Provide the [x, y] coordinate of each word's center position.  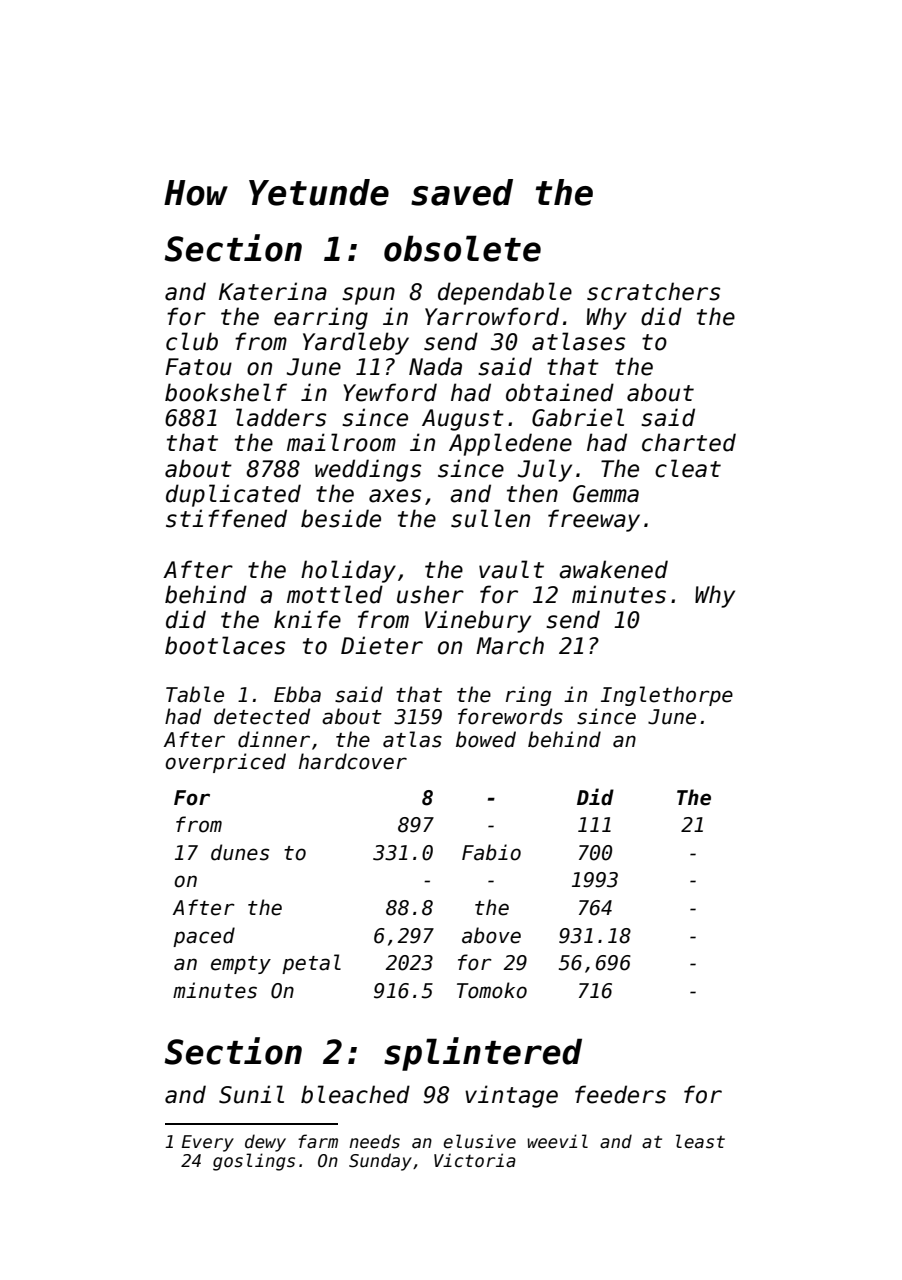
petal [311, 964]
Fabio [491, 852]
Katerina [273, 291]
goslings [254, 1162]
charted [689, 442]
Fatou [198, 367]
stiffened [226, 518]
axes [395, 496]
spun [368, 296]
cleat [688, 468]
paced [204, 937]
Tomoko [492, 990]
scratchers [653, 291]
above [491, 935]
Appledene [510, 444]
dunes [240, 852]
